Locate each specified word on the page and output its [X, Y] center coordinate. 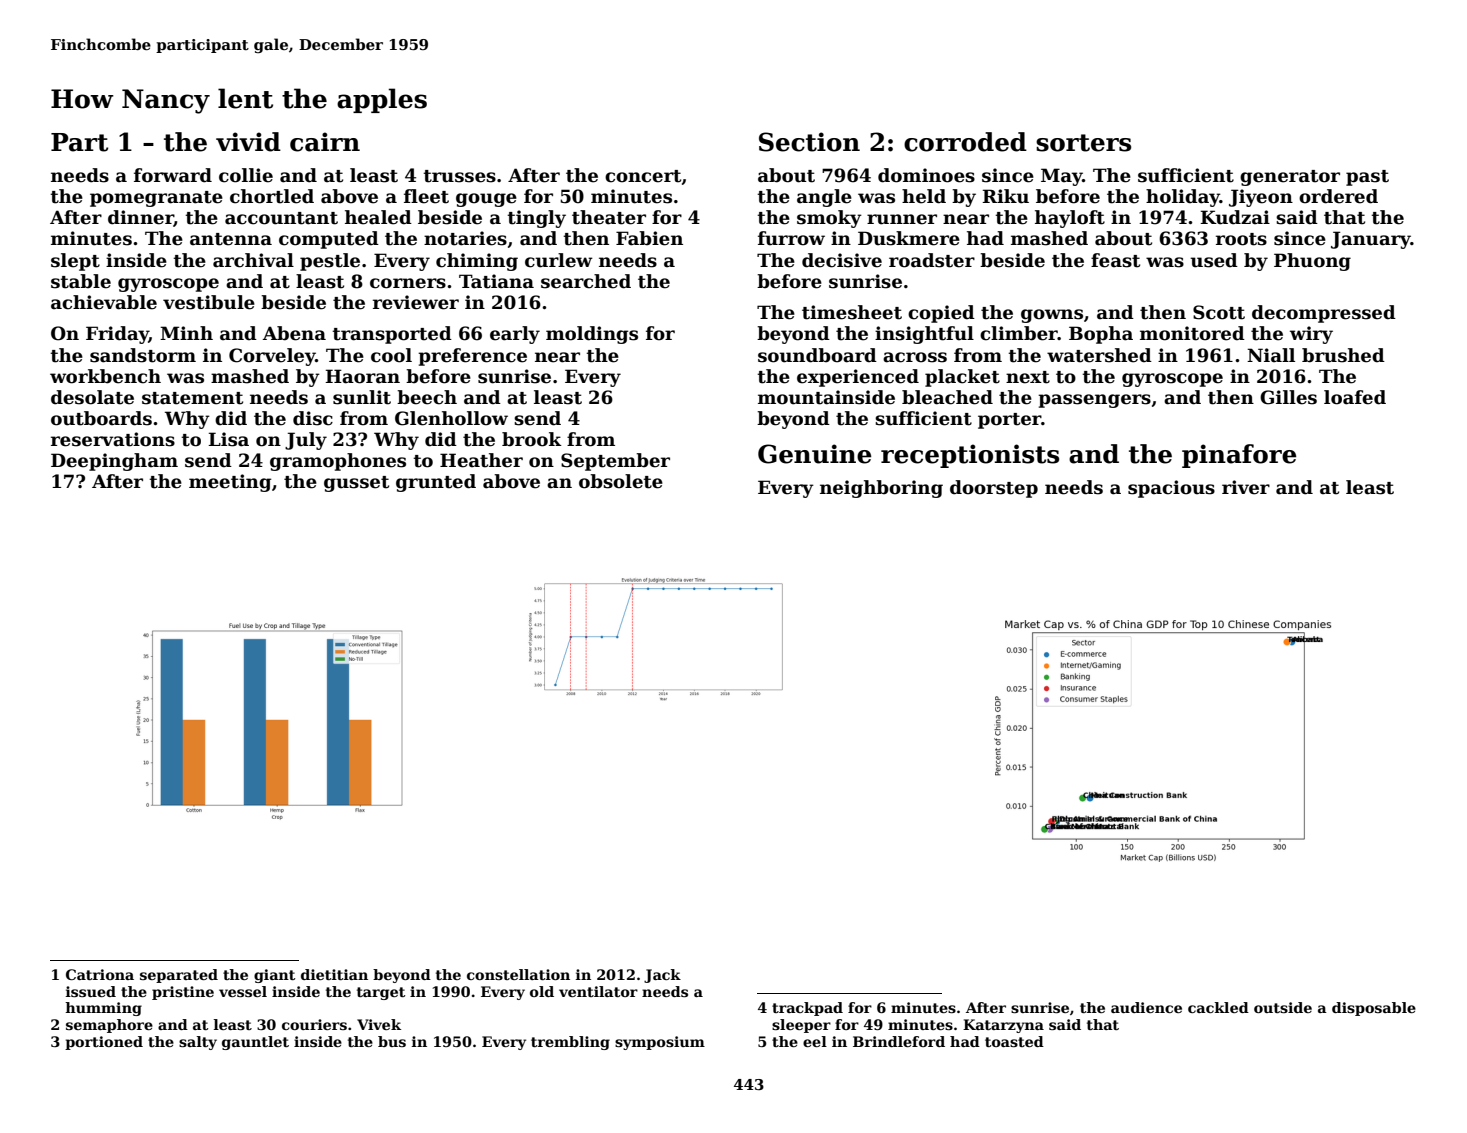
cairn [325, 142]
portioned [104, 1043]
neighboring [881, 489]
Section [809, 142]
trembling [570, 1043]
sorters [1083, 143]
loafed [1355, 397]
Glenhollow [451, 418]
